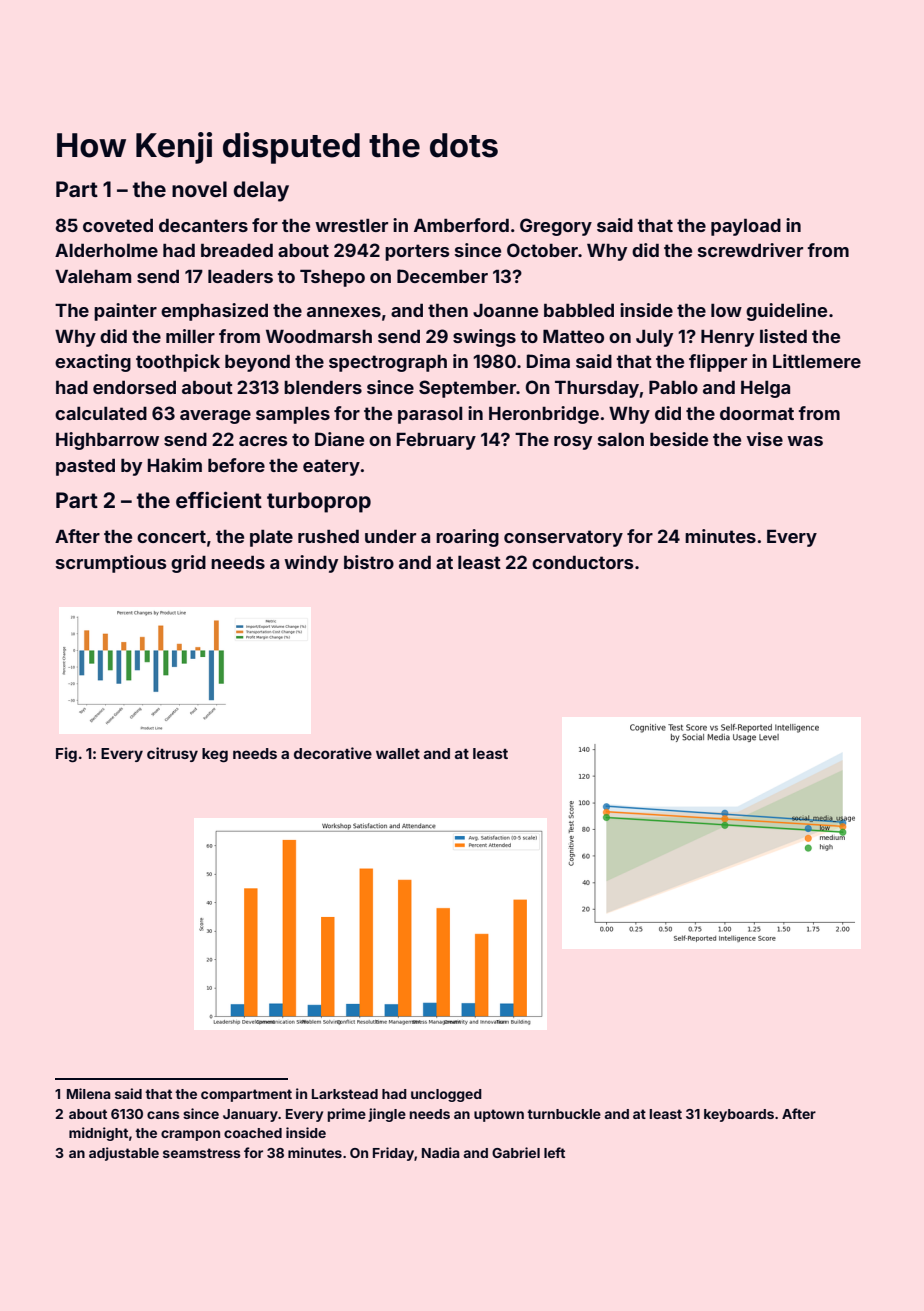 This image has width=924, height=1311. Describe the element at coordinates (398, 753) in the image. I see `wallet` at that location.
